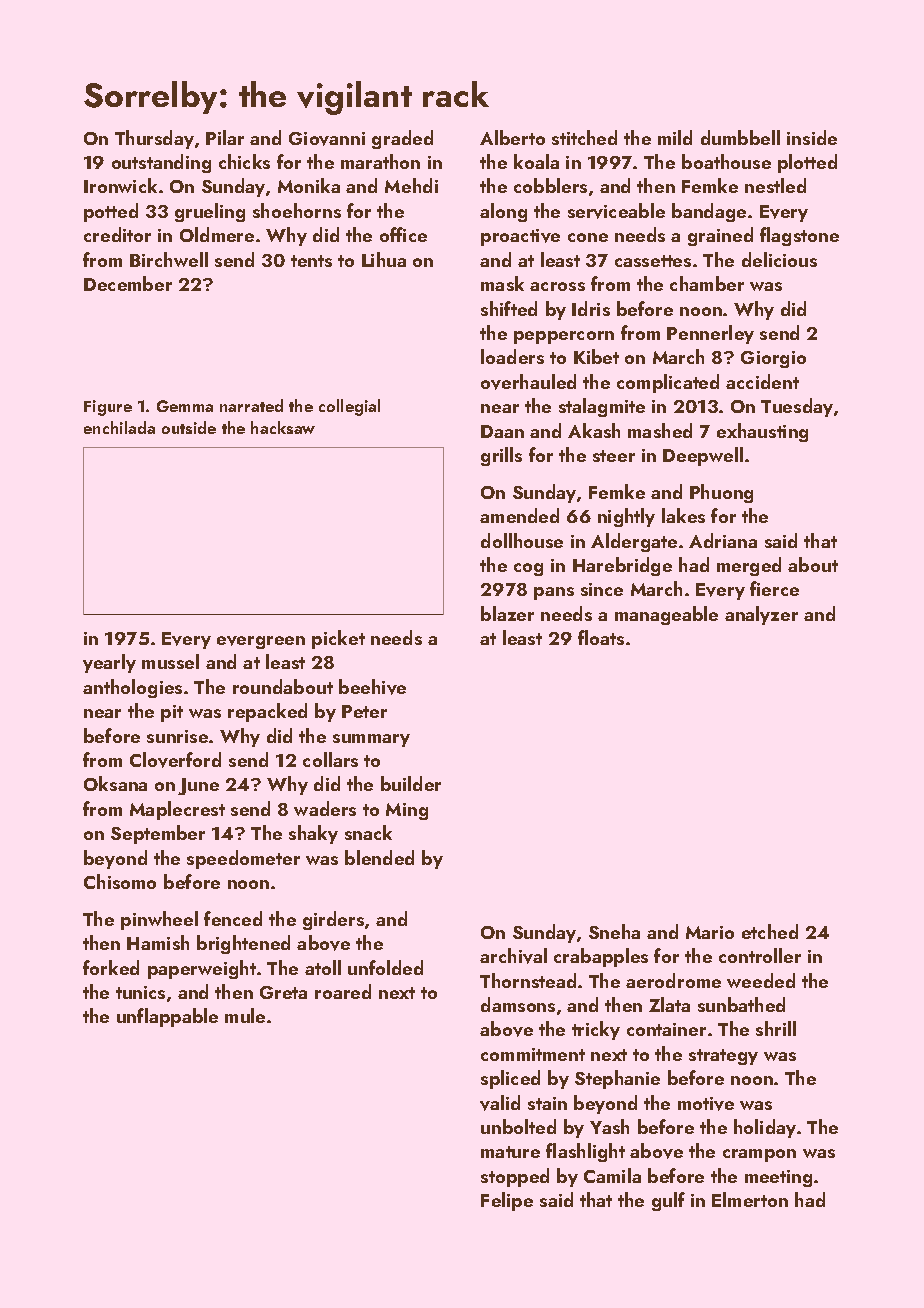  Describe the element at coordinates (812, 137) in the screenshot. I see `inside` at that location.
